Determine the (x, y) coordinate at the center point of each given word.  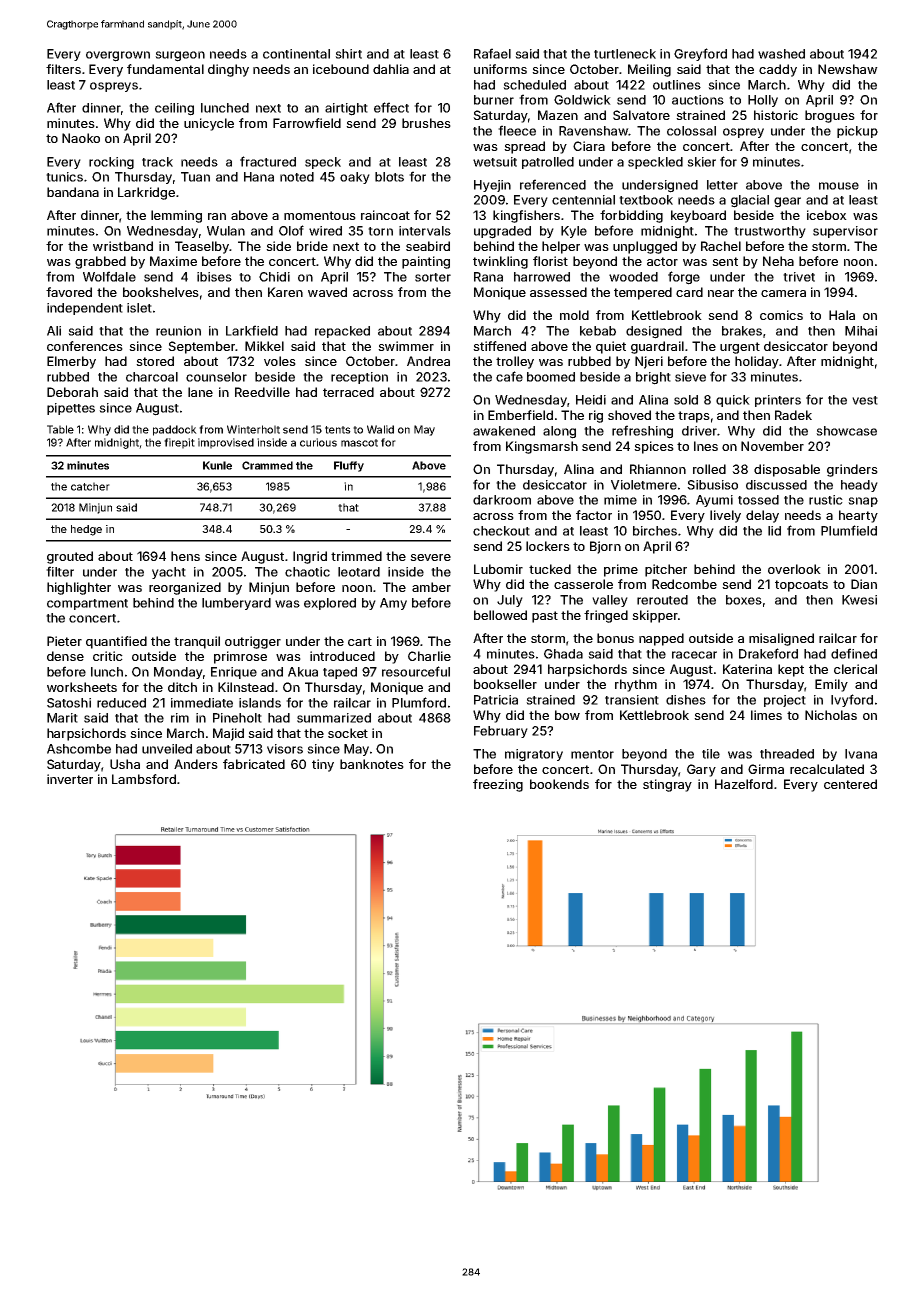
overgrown (118, 56)
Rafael (492, 53)
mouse (839, 186)
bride (312, 246)
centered (850, 784)
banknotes (372, 764)
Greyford (700, 54)
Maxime (173, 261)
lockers (548, 546)
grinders (852, 470)
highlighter (79, 588)
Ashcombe (79, 749)
